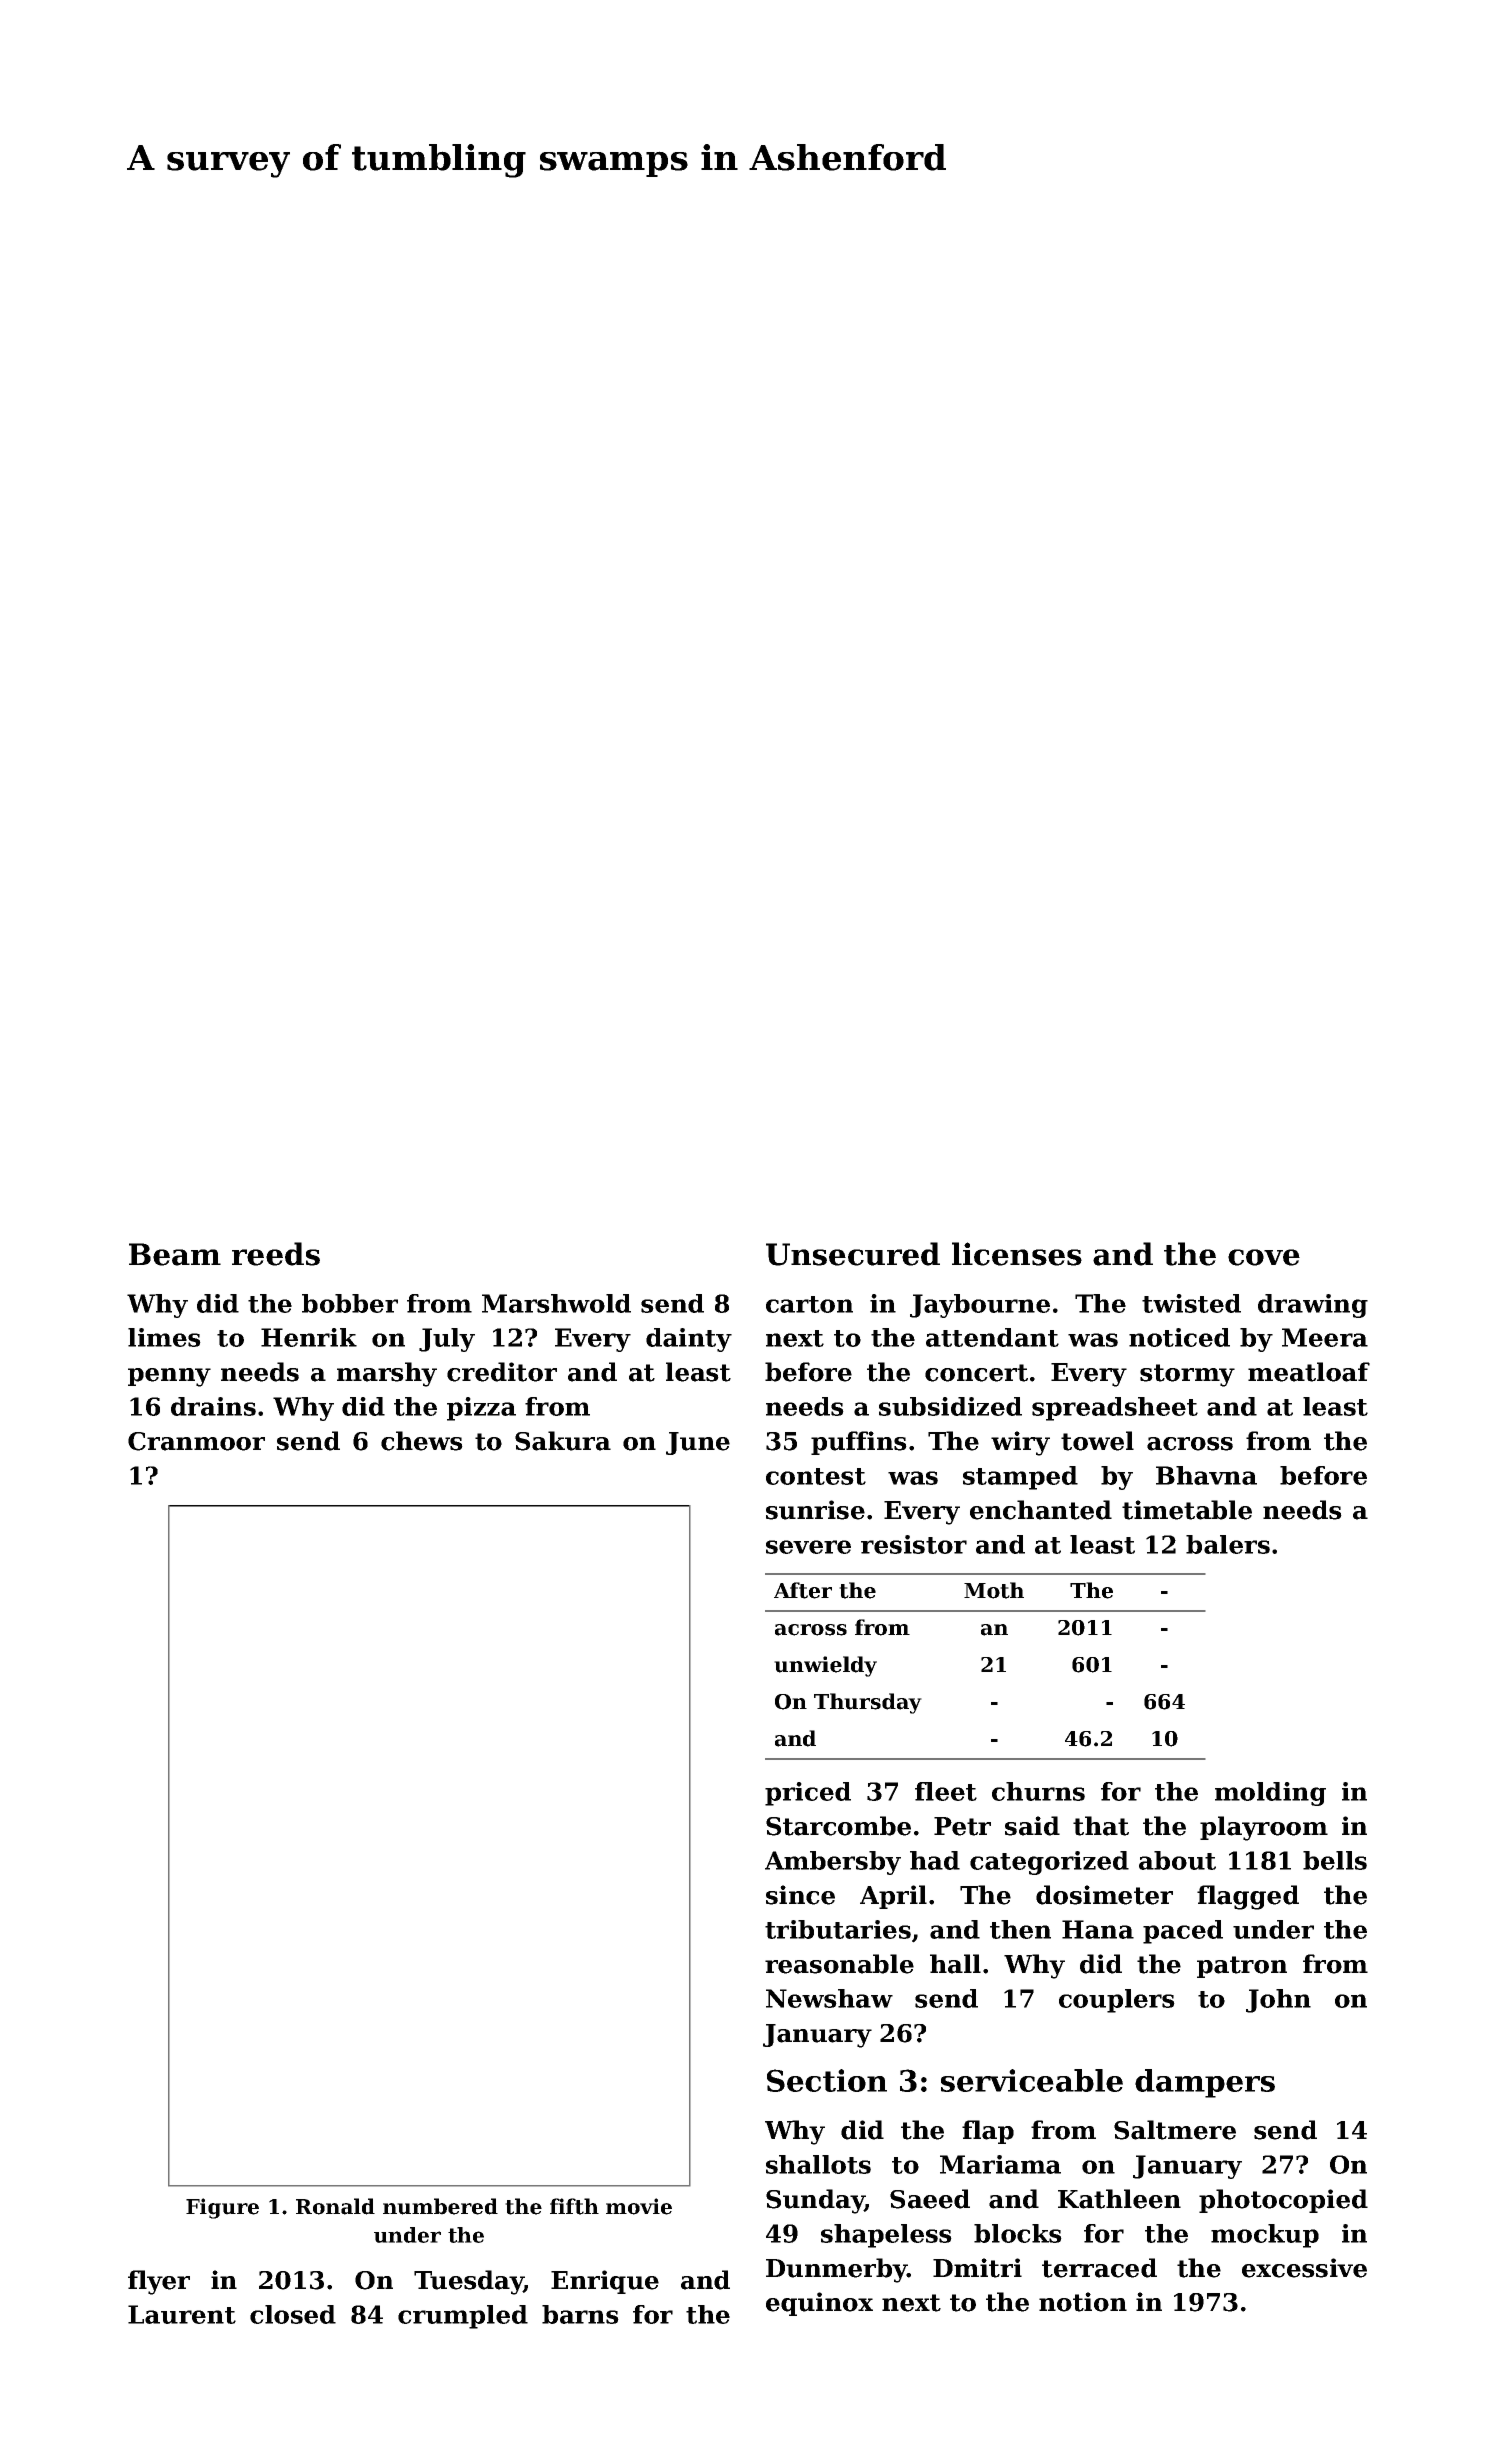  What do you see at coordinates (335, 2206) in the page?
I see `Ronald` at bounding box center [335, 2206].
